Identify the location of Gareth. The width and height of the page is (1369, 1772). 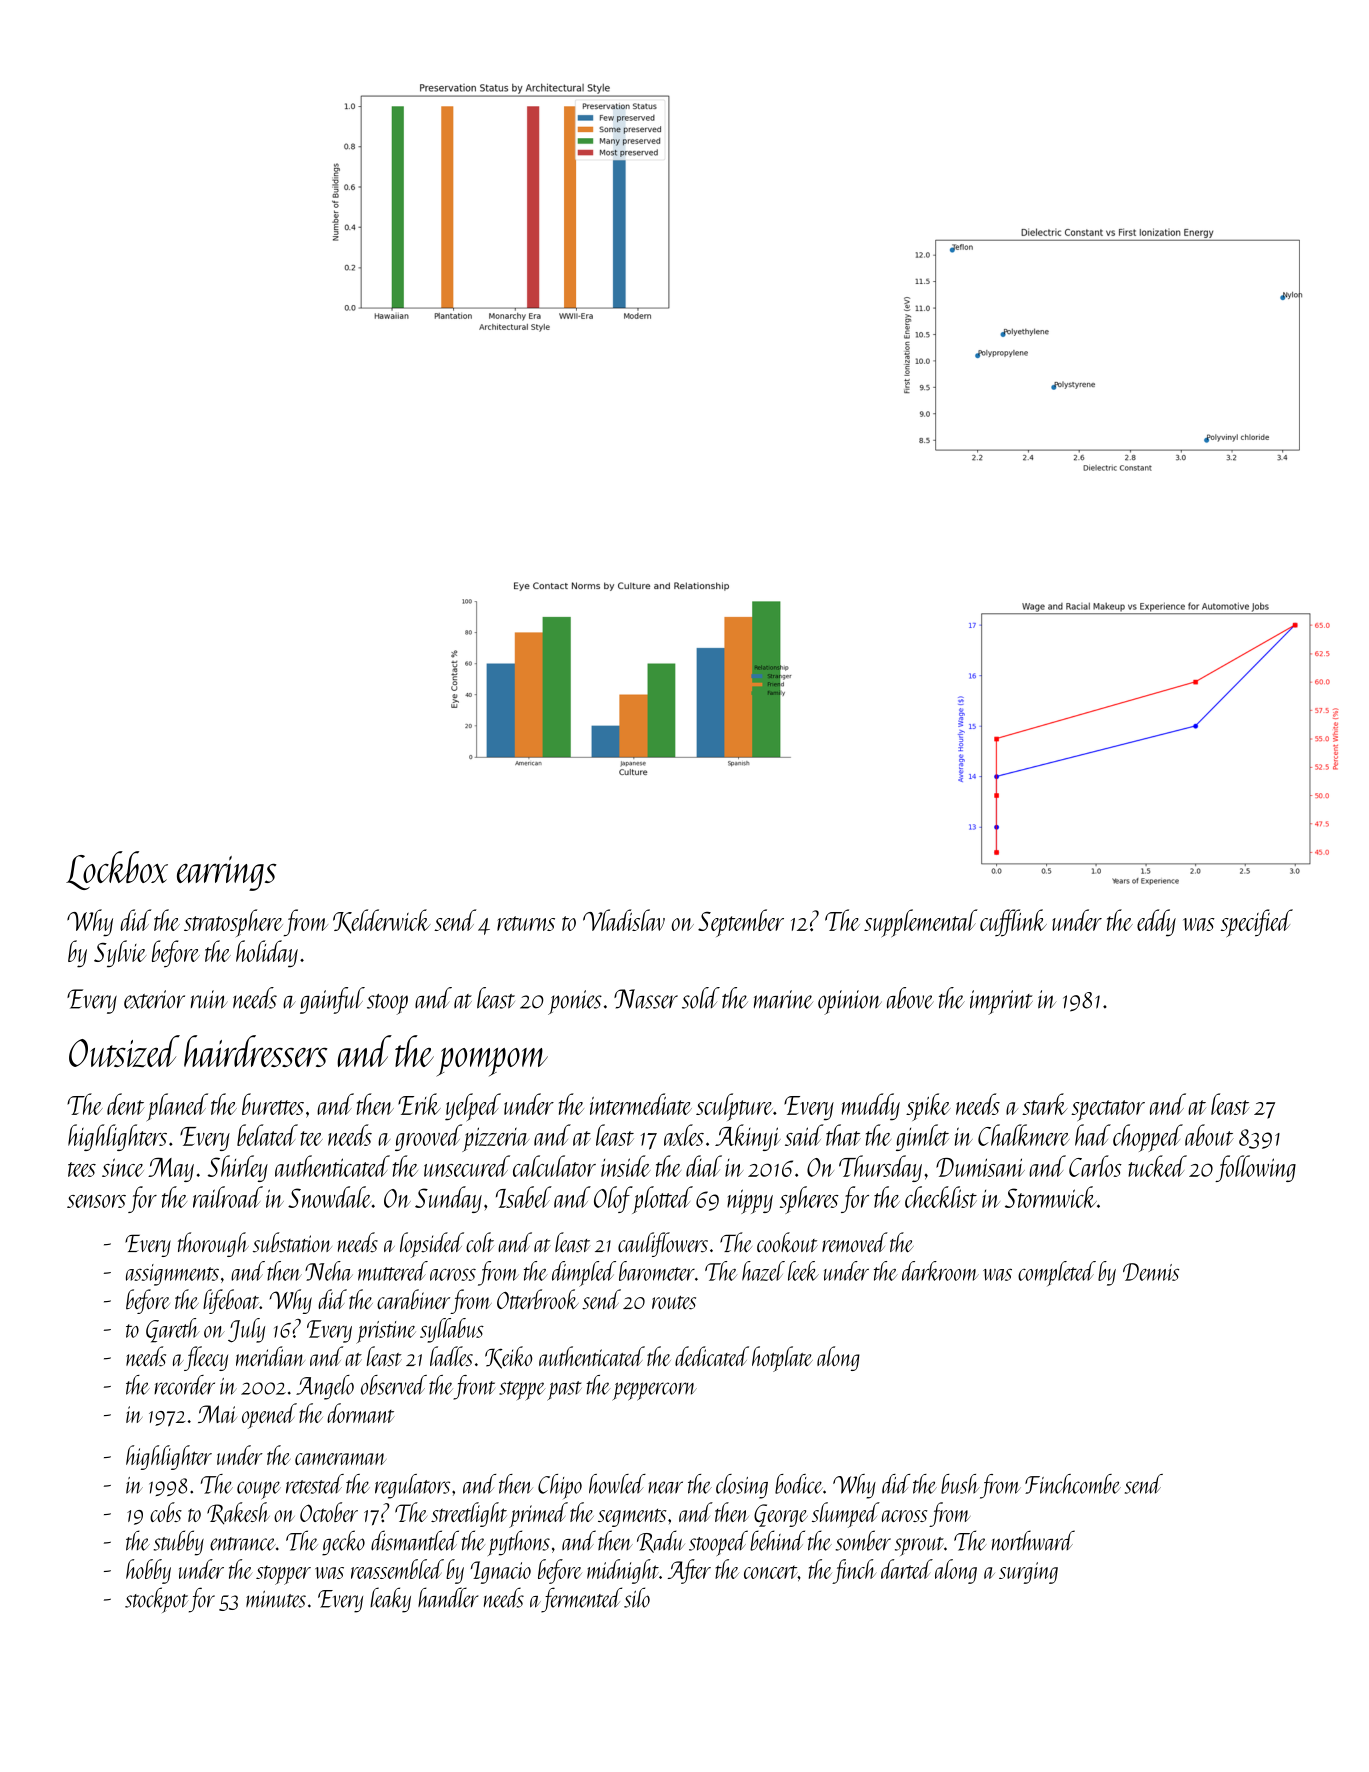
(173, 1330).
